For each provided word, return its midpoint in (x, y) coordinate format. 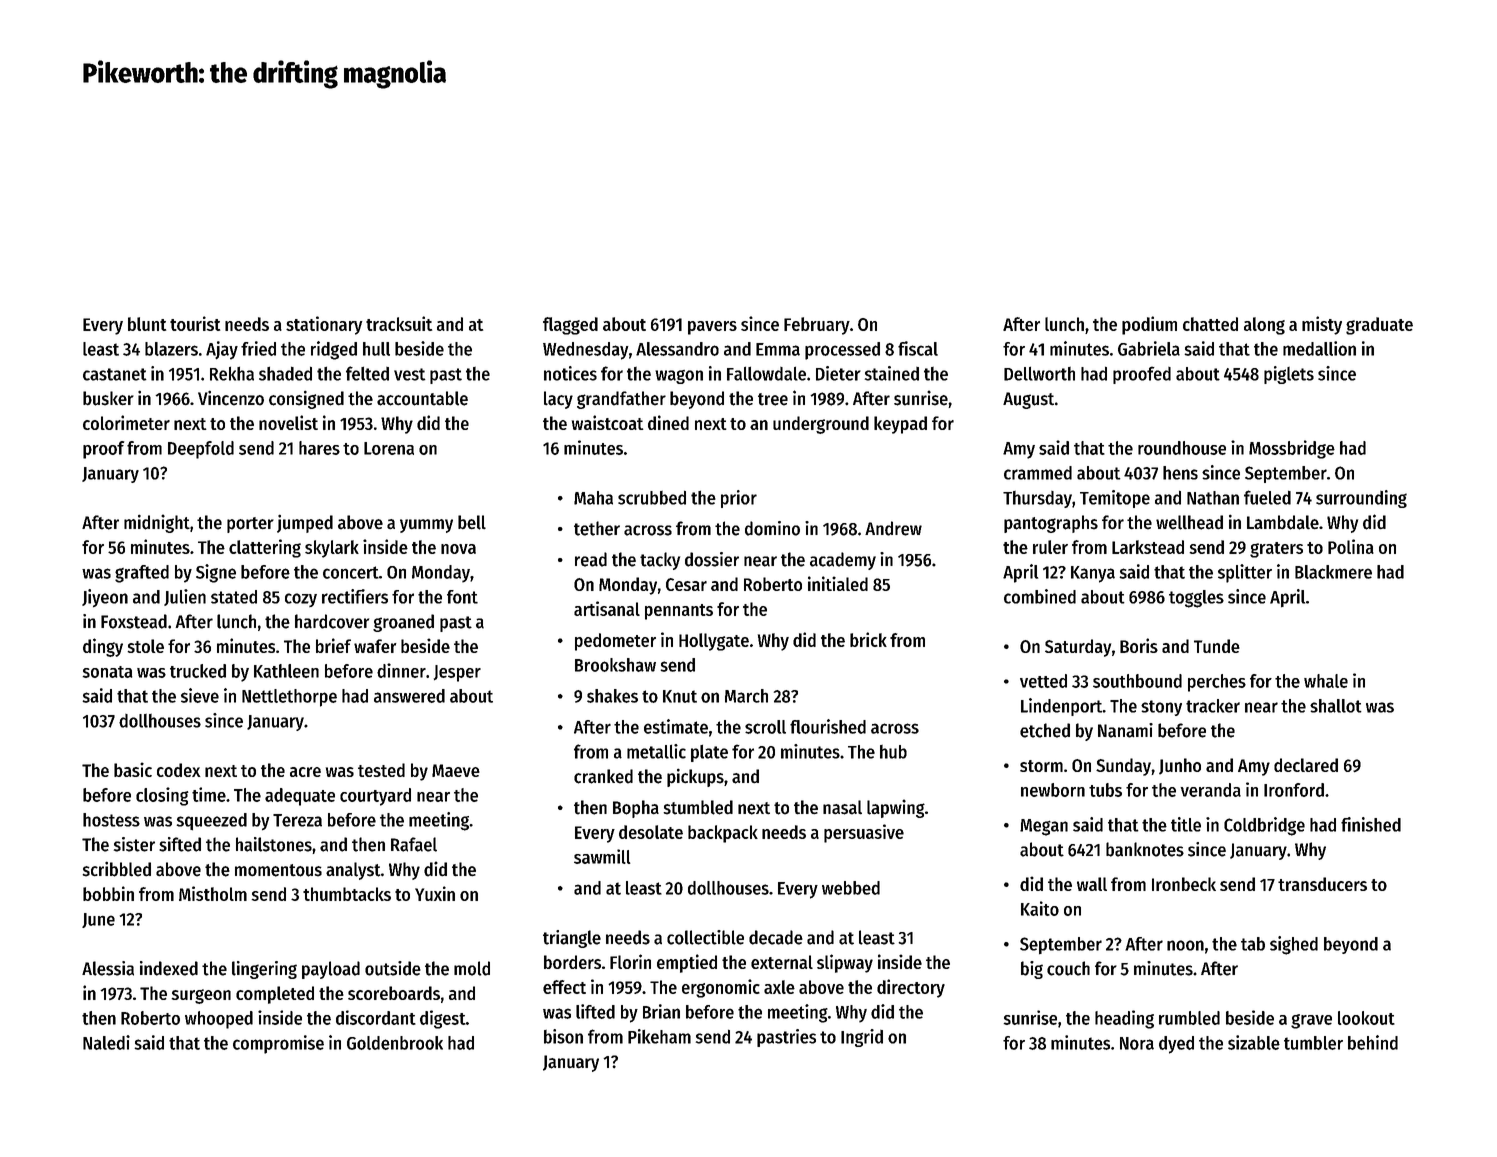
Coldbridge (1264, 826)
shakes (612, 696)
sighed (1294, 945)
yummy (426, 526)
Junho (1180, 766)
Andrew (893, 528)
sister (134, 844)
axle (779, 987)
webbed (851, 888)
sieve (200, 695)
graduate (1379, 326)
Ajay (222, 350)
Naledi (106, 1042)
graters (1276, 550)
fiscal (918, 348)
